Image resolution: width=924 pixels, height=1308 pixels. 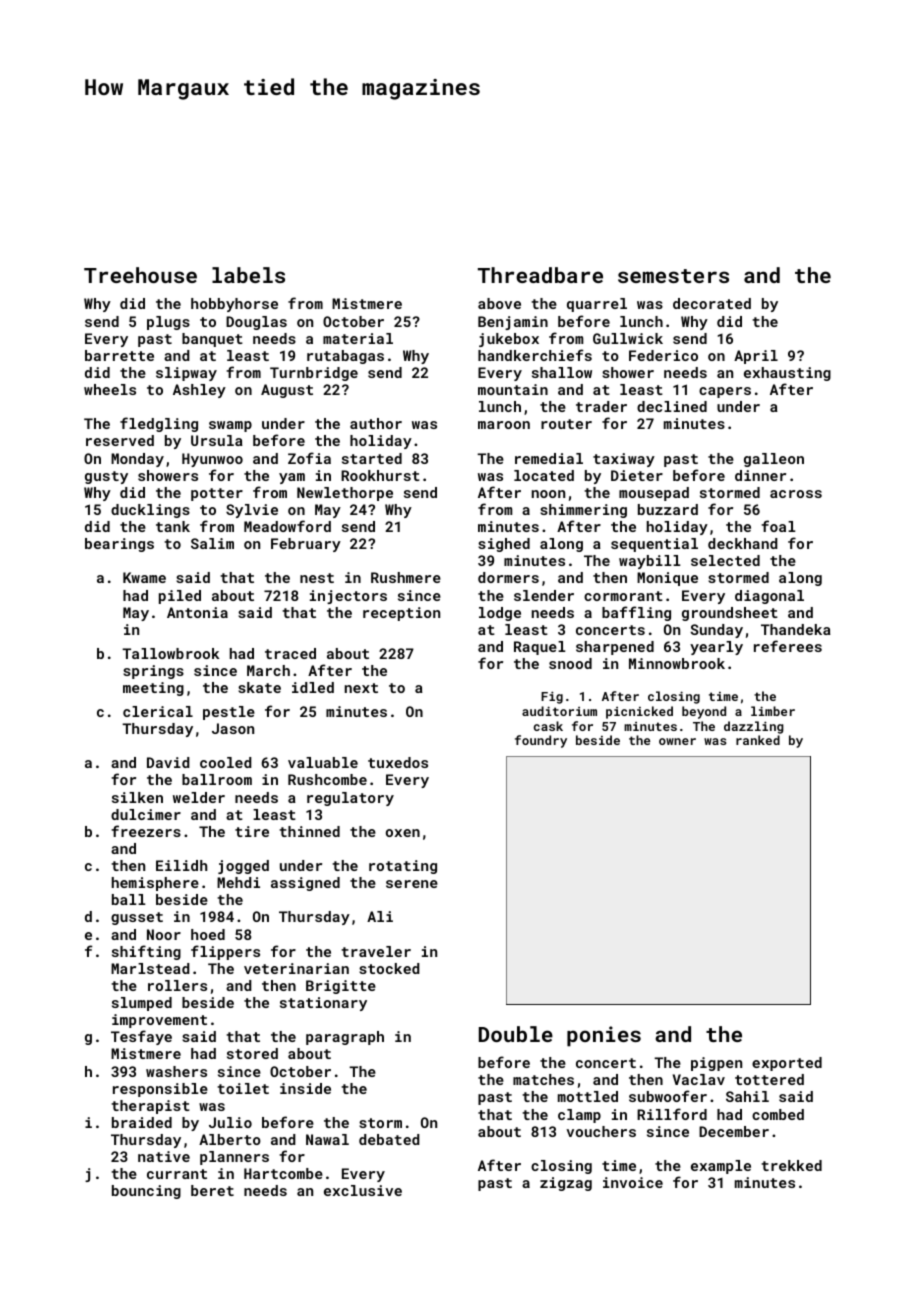 I want to click on Douglas, so click(x=256, y=323).
